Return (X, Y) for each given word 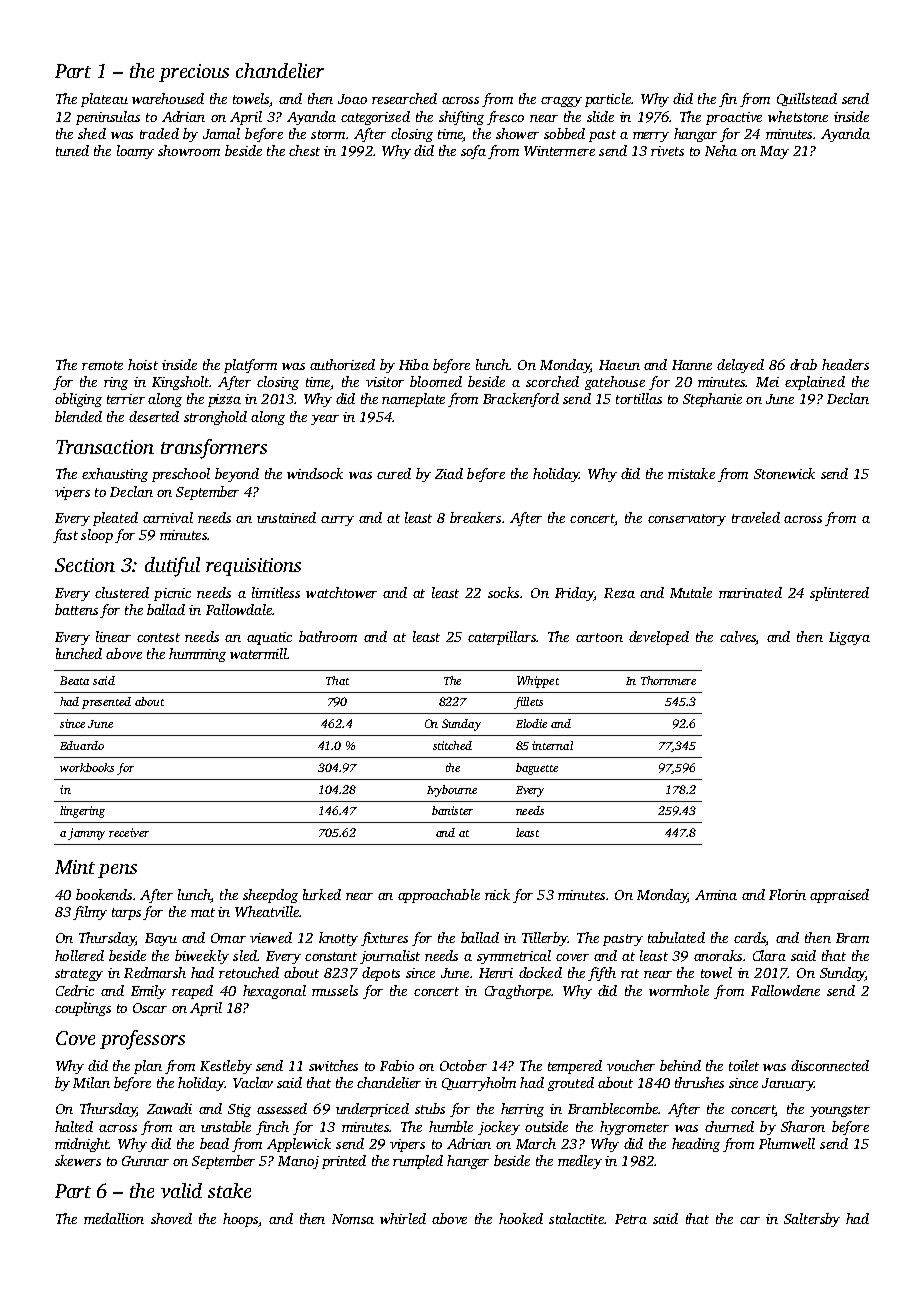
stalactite (576, 1218)
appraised (839, 896)
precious (194, 73)
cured (394, 473)
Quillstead (807, 99)
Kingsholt (180, 383)
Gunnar (145, 1161)
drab (803, 364)
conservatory (687, 520)
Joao (352, 99)
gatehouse (615, 383)
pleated (115, 519)
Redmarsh (155, 972)
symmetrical (514, 957)
